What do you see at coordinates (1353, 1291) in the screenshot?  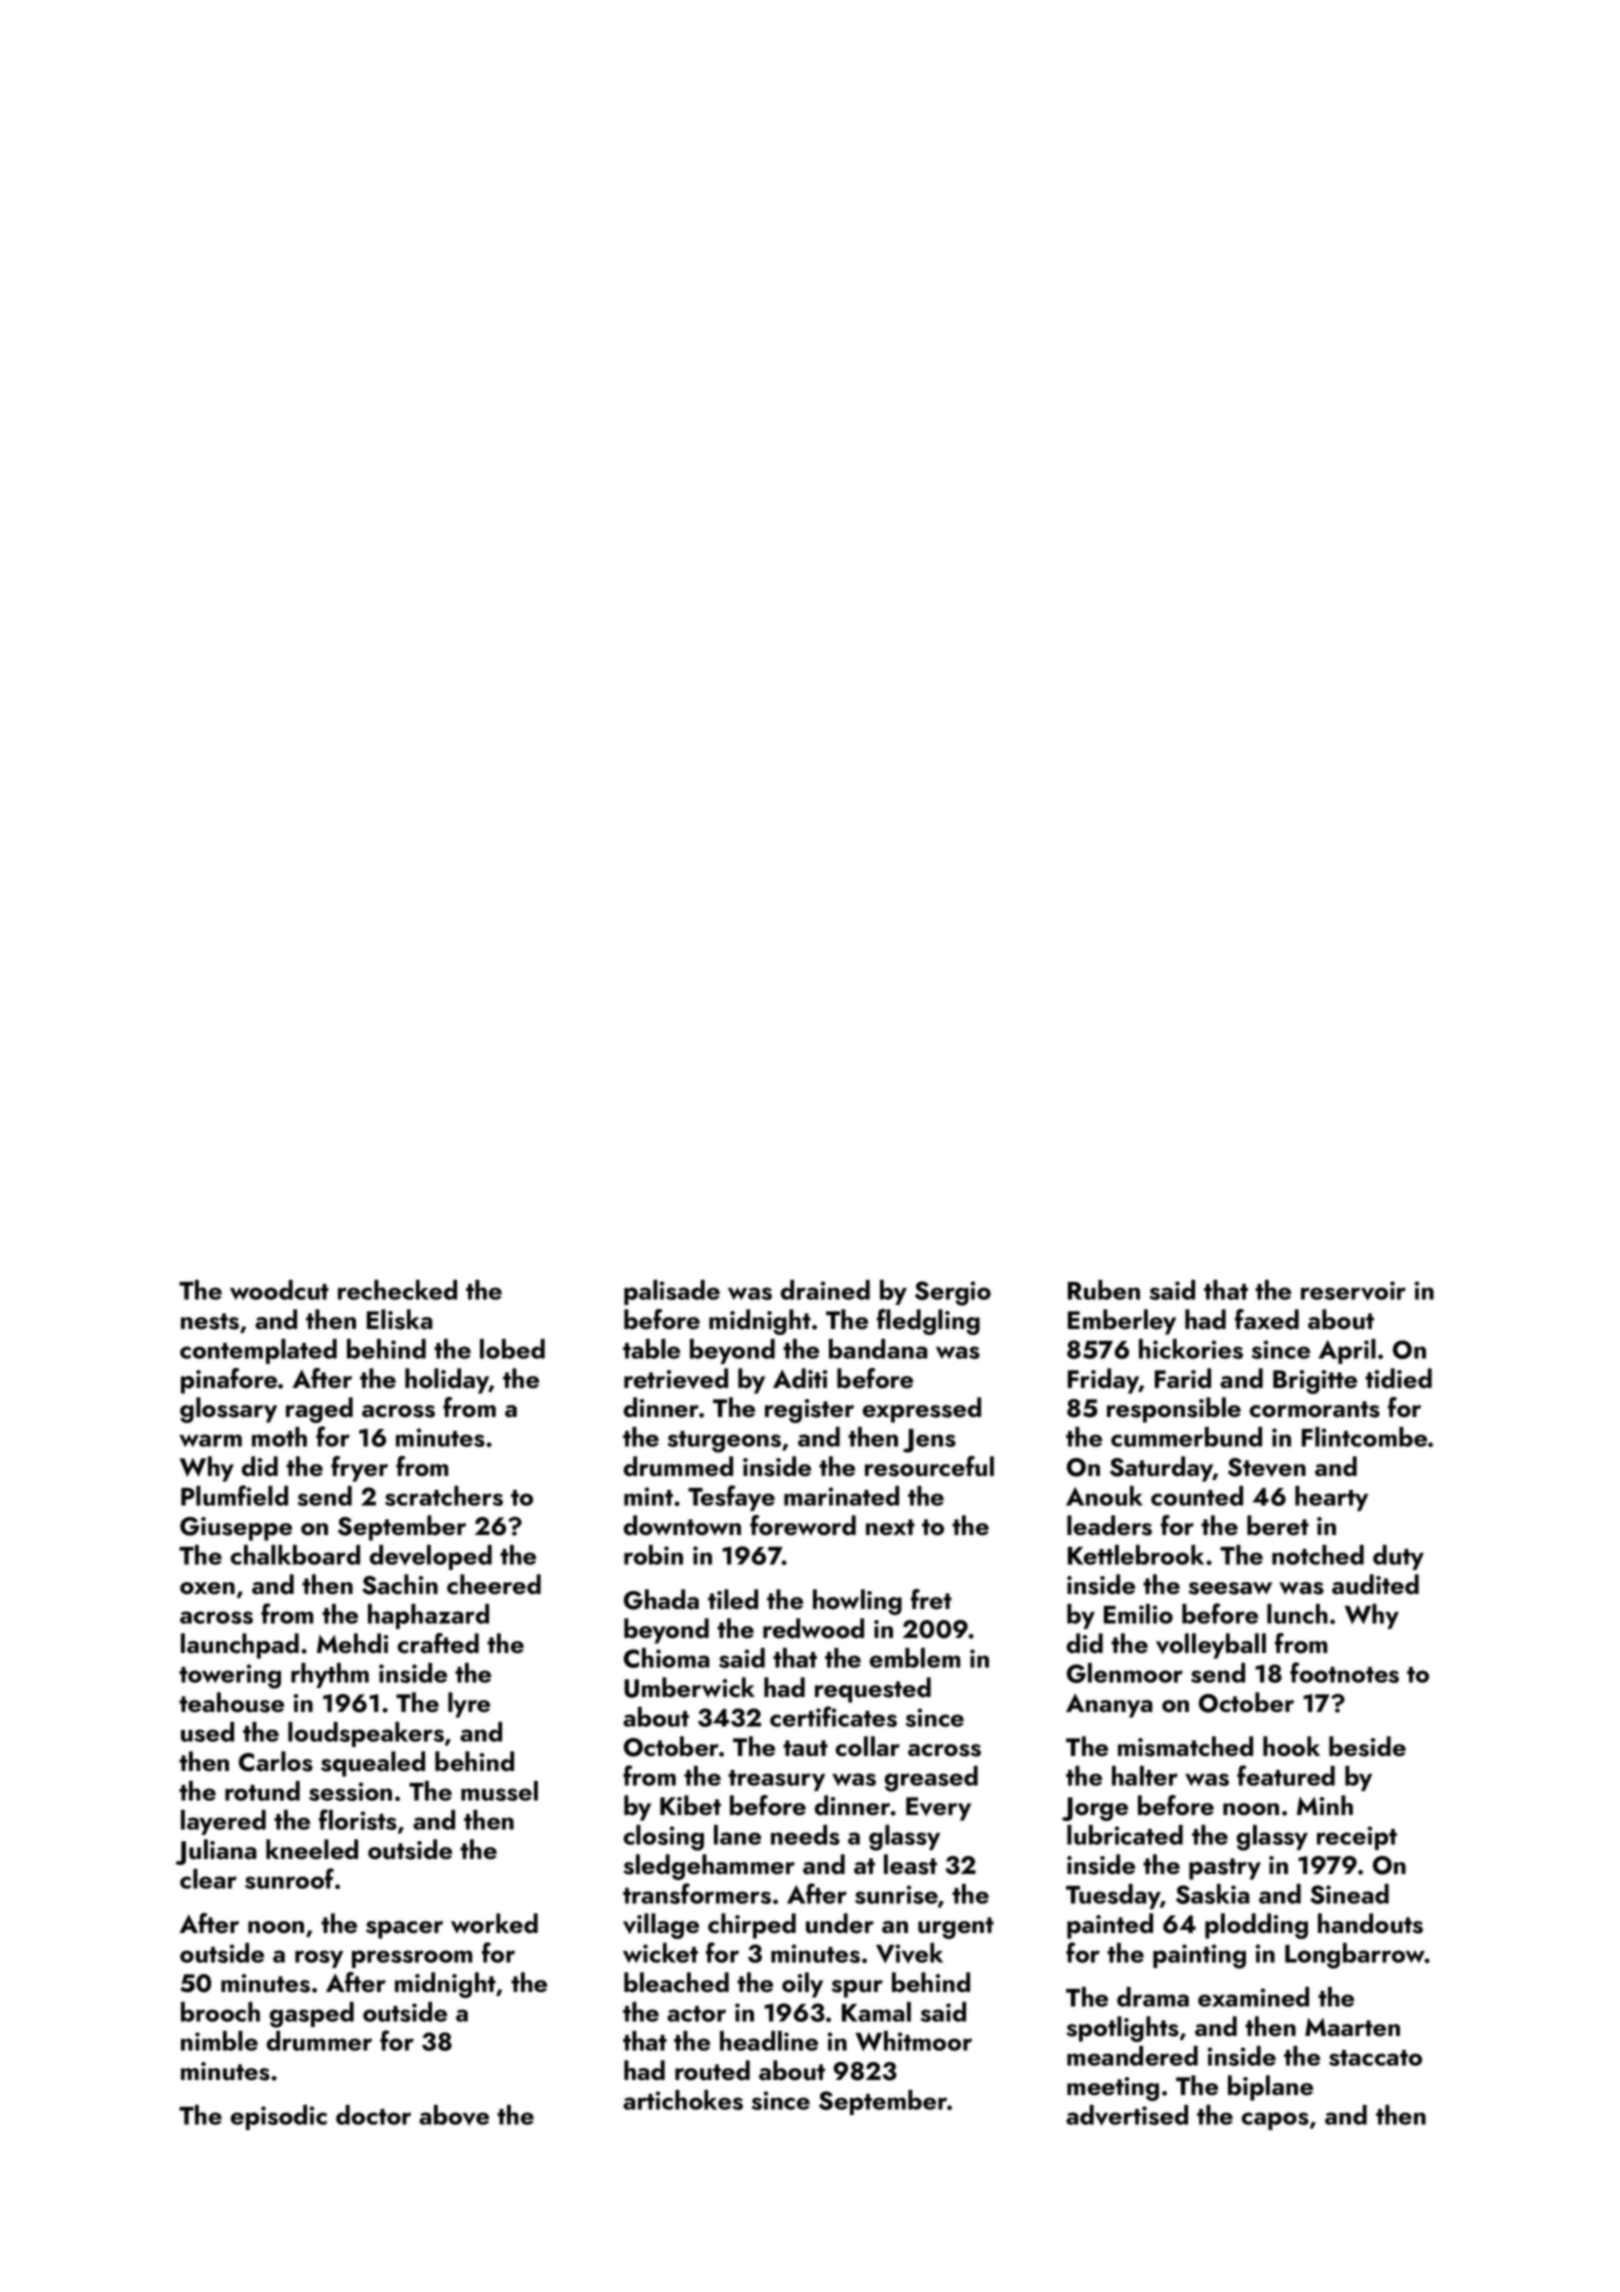 I see `reservoir` at bounding box center [1353, 1291].
